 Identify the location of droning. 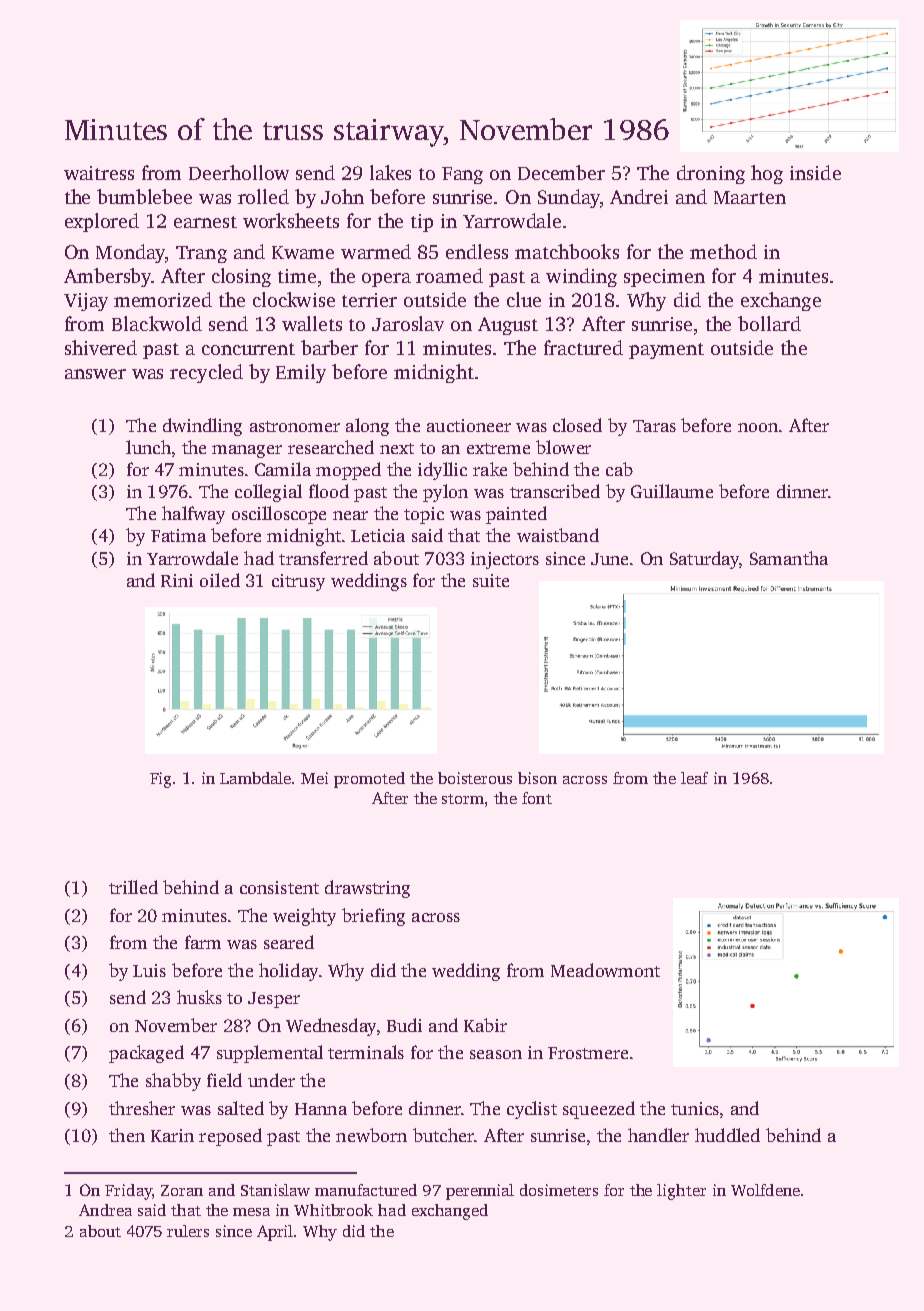
(711, 174).
